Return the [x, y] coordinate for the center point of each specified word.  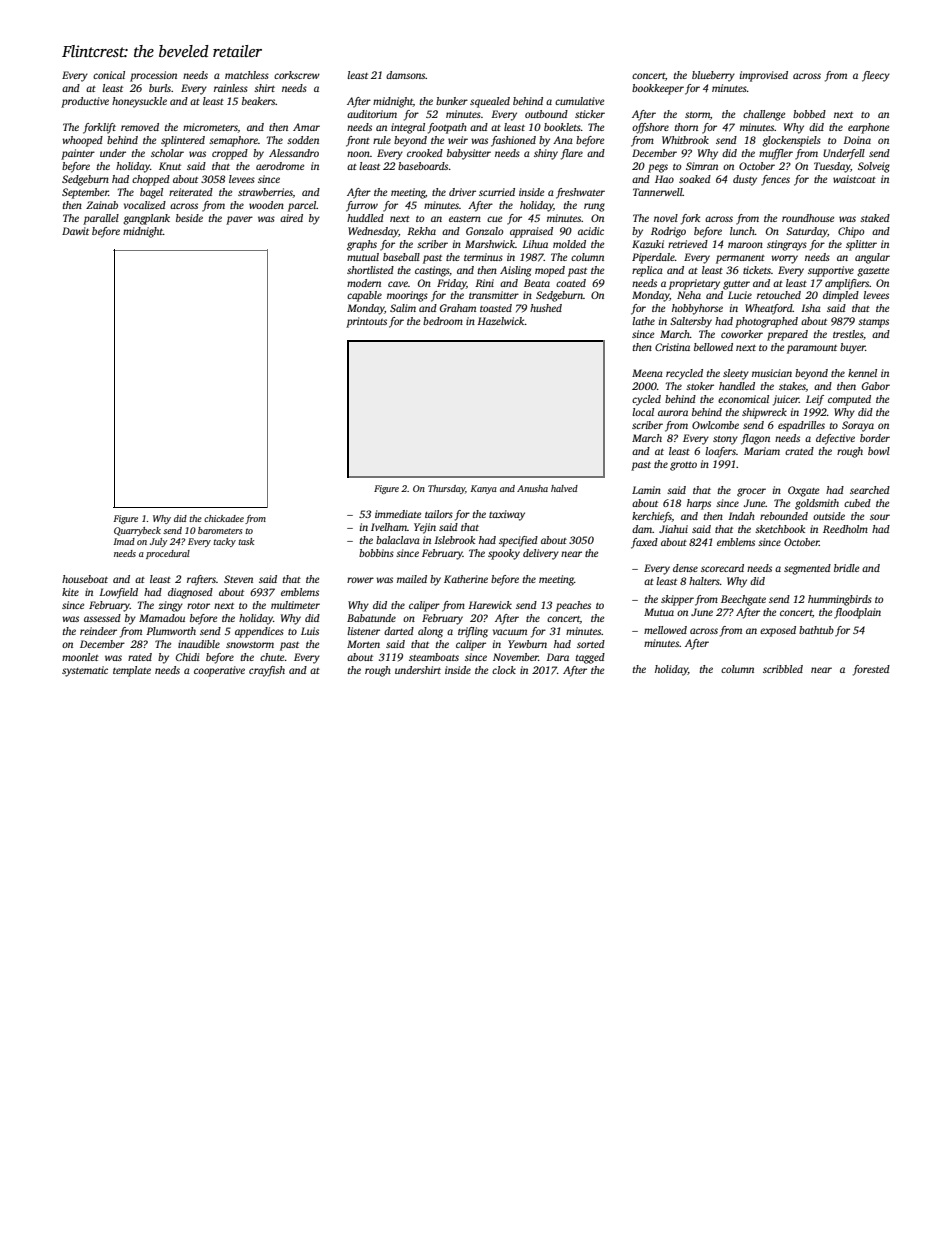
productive [85, 102]
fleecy [876, 76]
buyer [852, 348]
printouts [366, 322]
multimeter [295, 605]
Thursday [446, 489]
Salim [403, 308]
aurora [673, 413]
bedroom [443, 321]
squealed [490, 102]
